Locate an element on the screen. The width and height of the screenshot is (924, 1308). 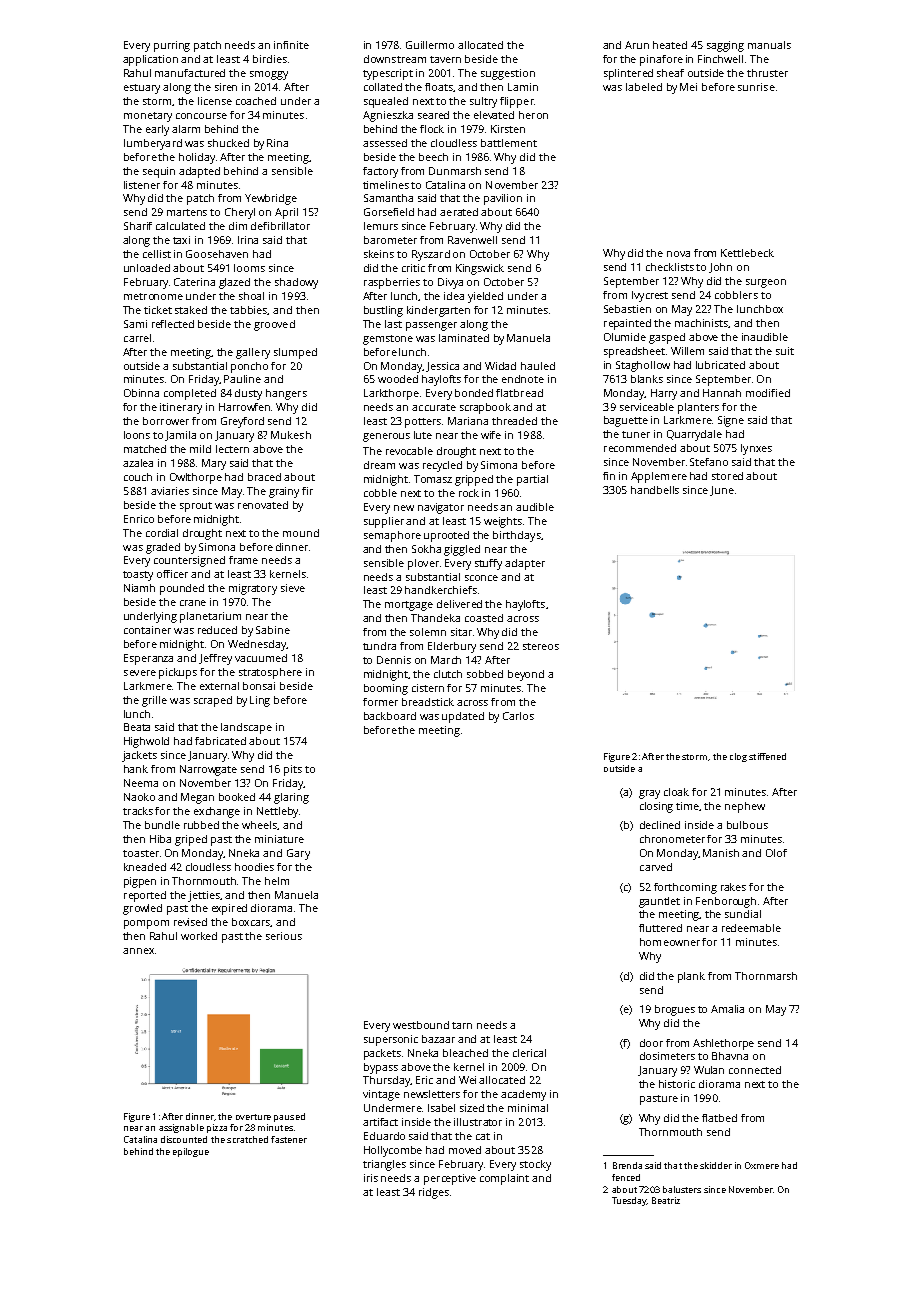
smoggy is located at coordinates (269, 75).
